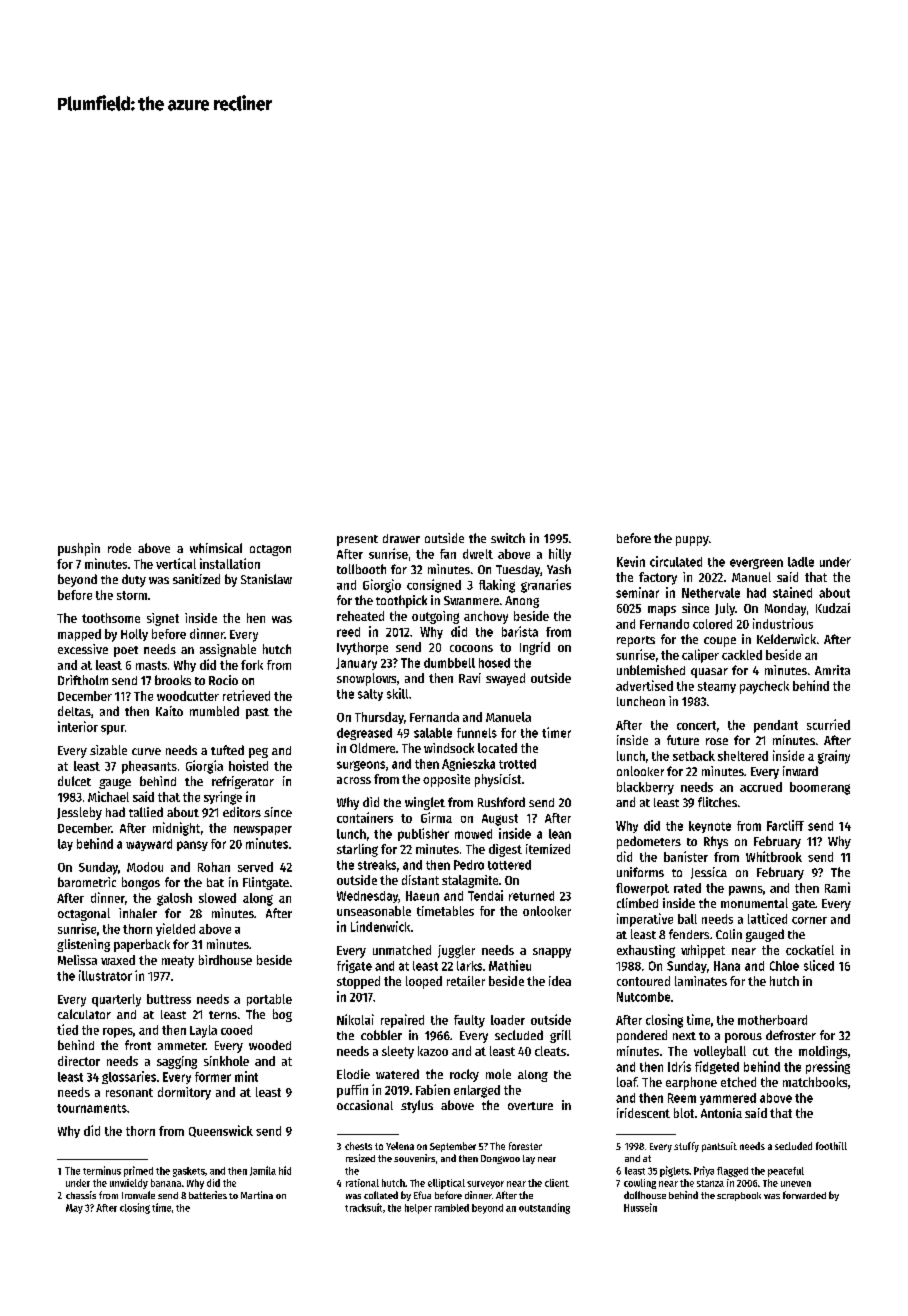 The width and height of the screenshot is (908, 1316). Describe the element at coordinates (418, 1209) in the screenshot. I see `helper` at that location.
